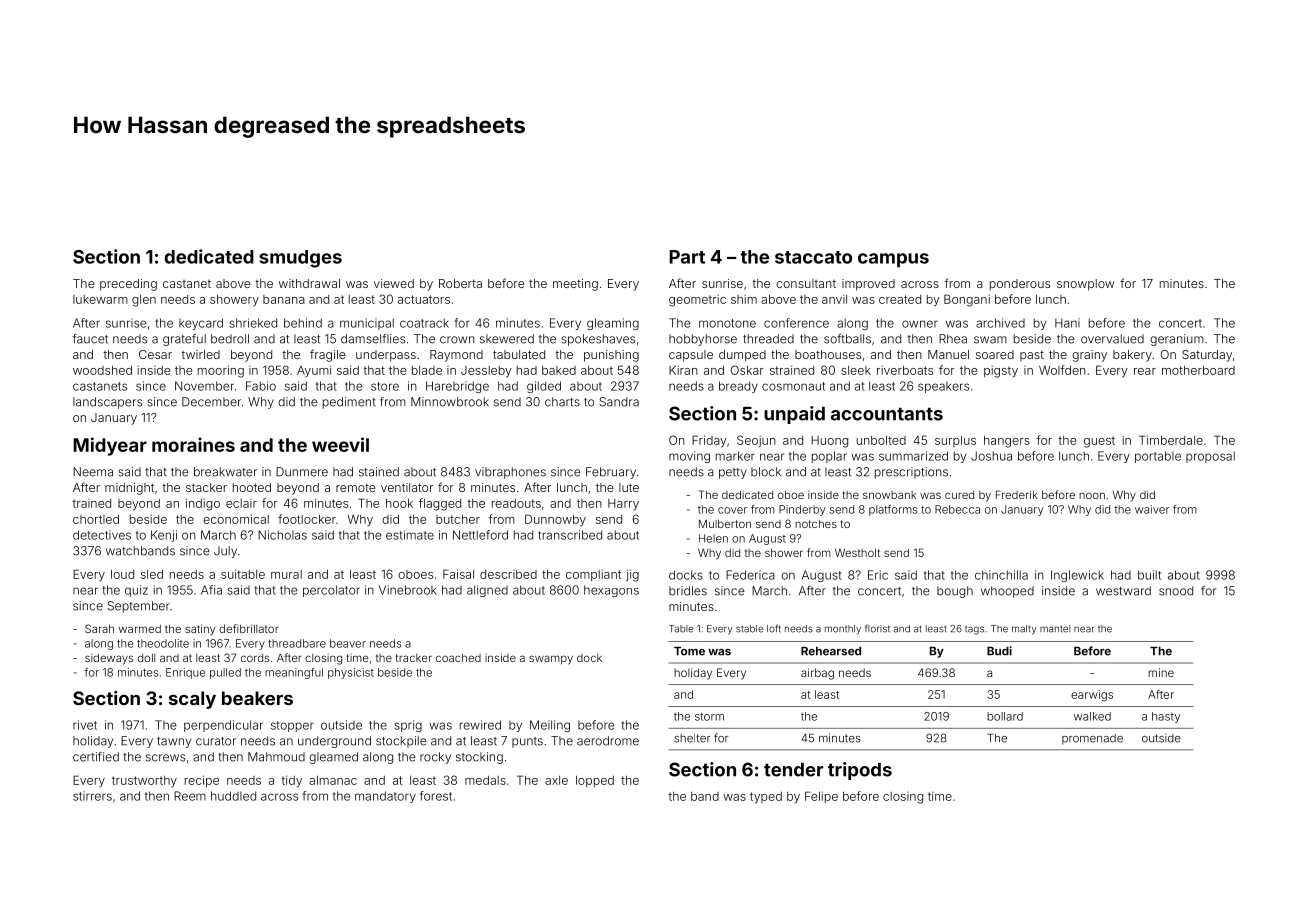 The image size is (1308, 924). I want to click on Joshua, so click(991, 456).
